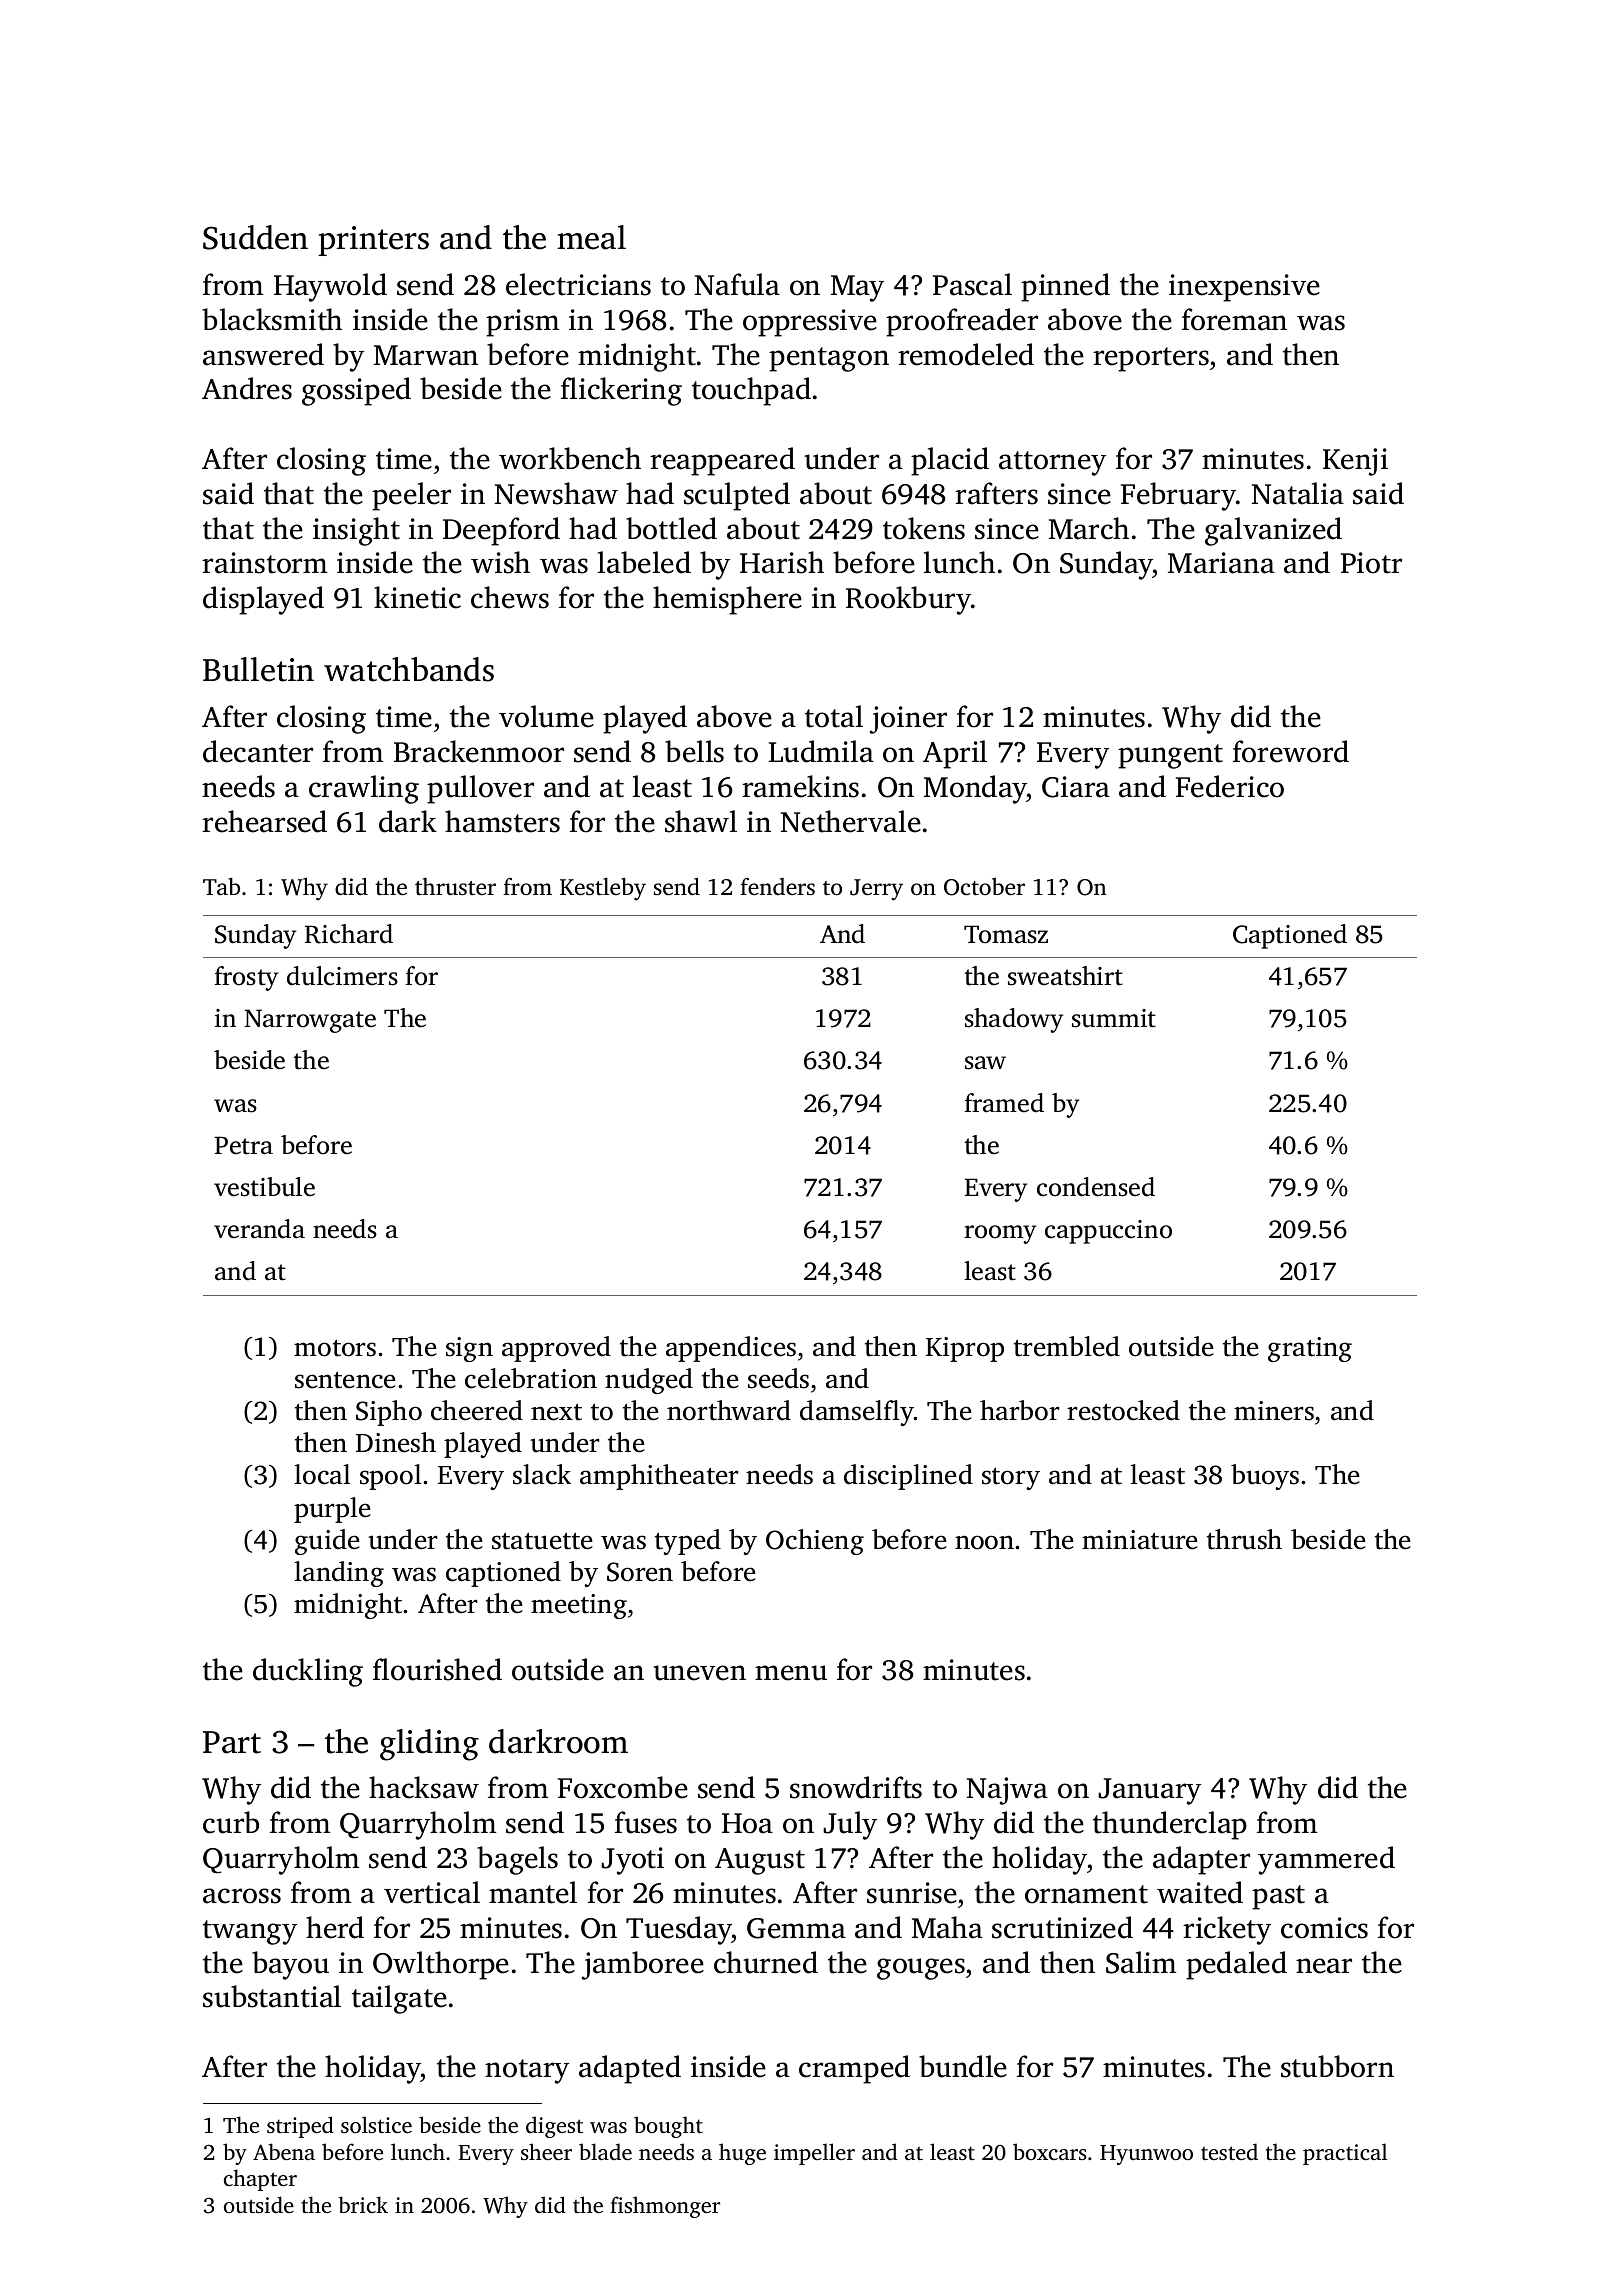 Image resolution: width=1620 pixels, height=2292 pixels. Describe the element at coordinates (791, 1673) in the page. I see `menu` at that location.
